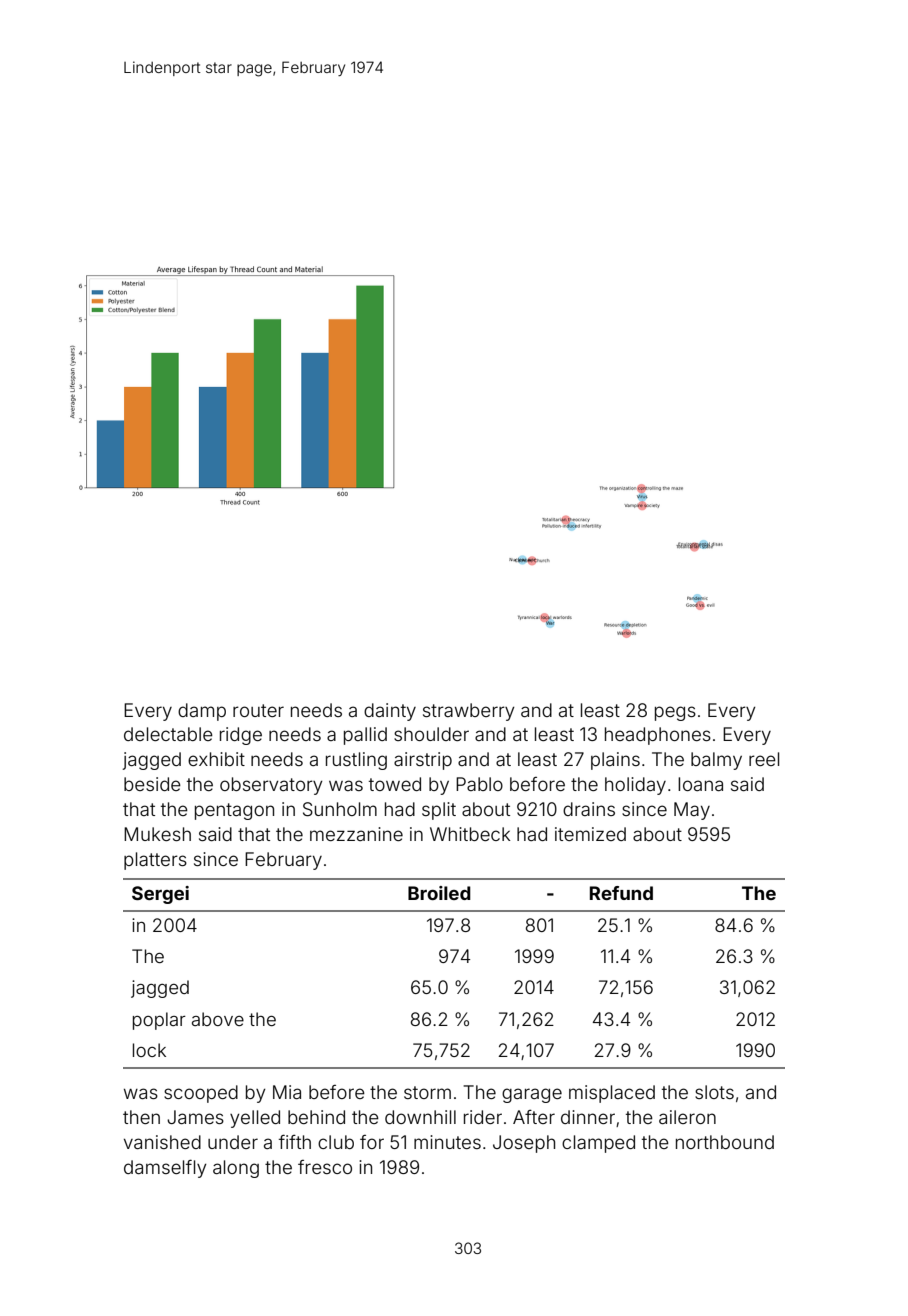 This screenshot has height=1316, width=908. I want to click on strawberry, so click(469, 712).
